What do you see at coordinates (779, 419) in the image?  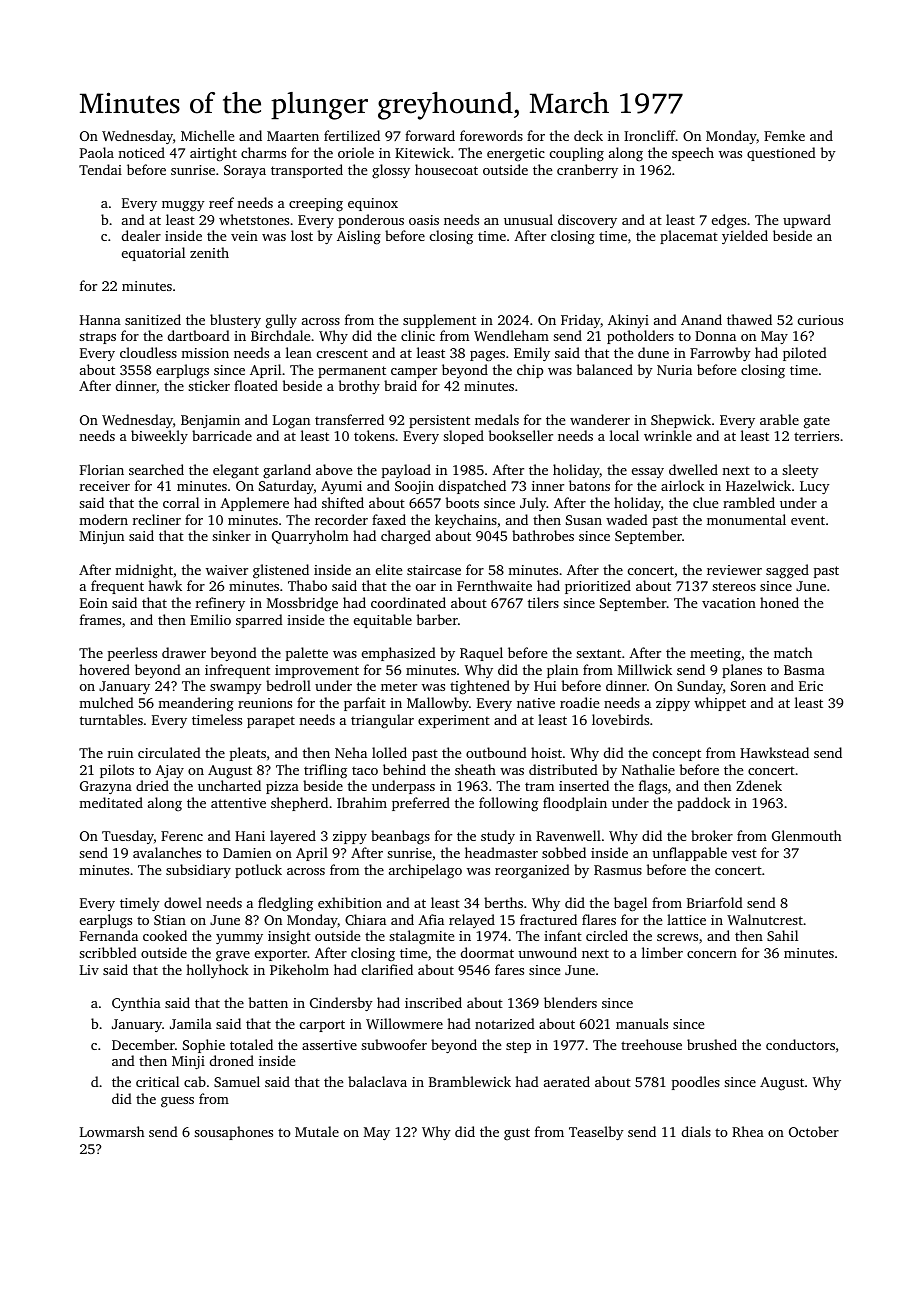 I see `arable` at bounding box center [779, 419].
